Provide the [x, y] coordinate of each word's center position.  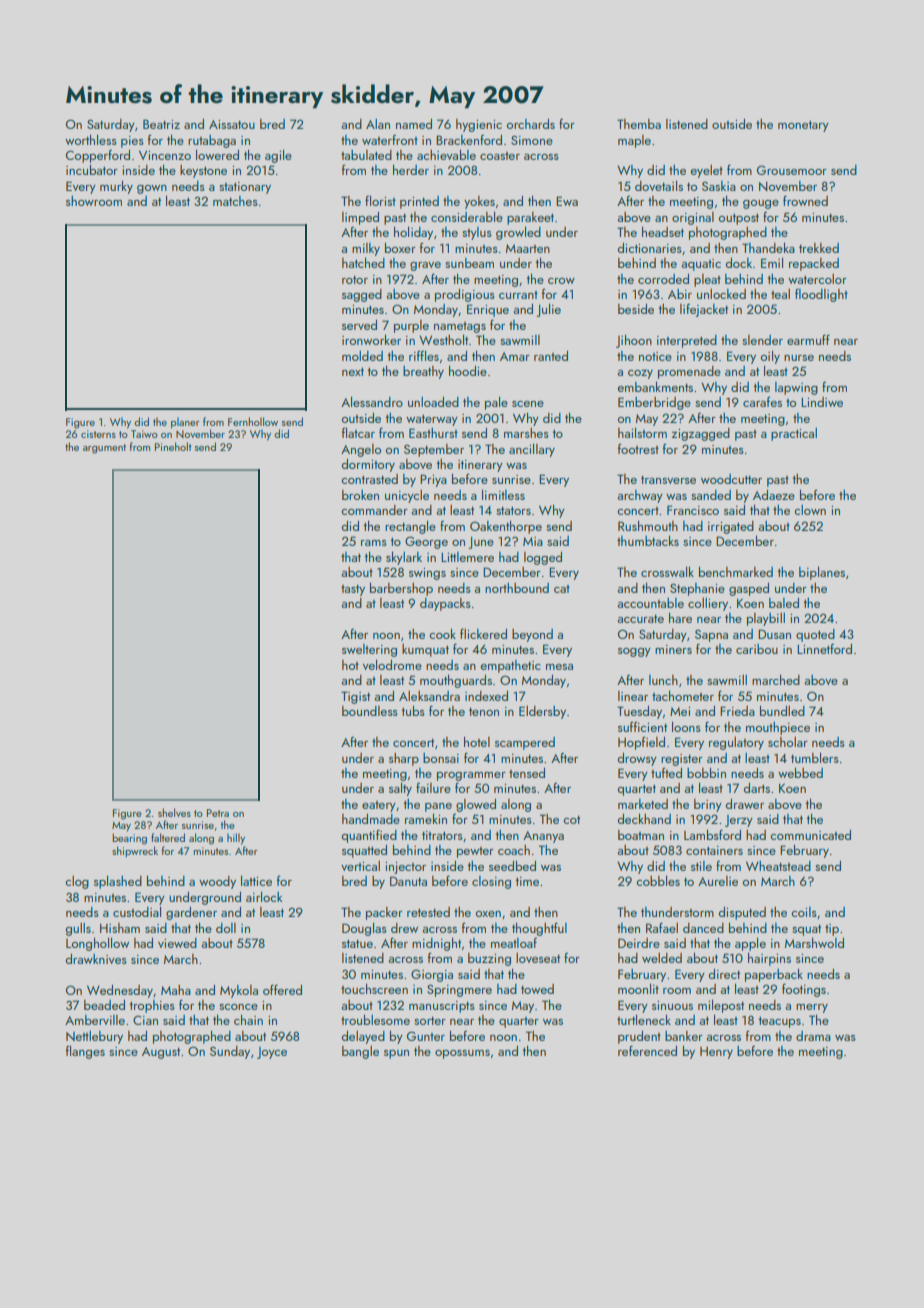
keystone [203, 171]
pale [496, 403]
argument [104, 449]
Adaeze [774, 495]
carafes [762, 401]
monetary [803, 126]
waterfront [390, 140]
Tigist [355, 697]
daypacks [445, 604]
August [161, 1053]
